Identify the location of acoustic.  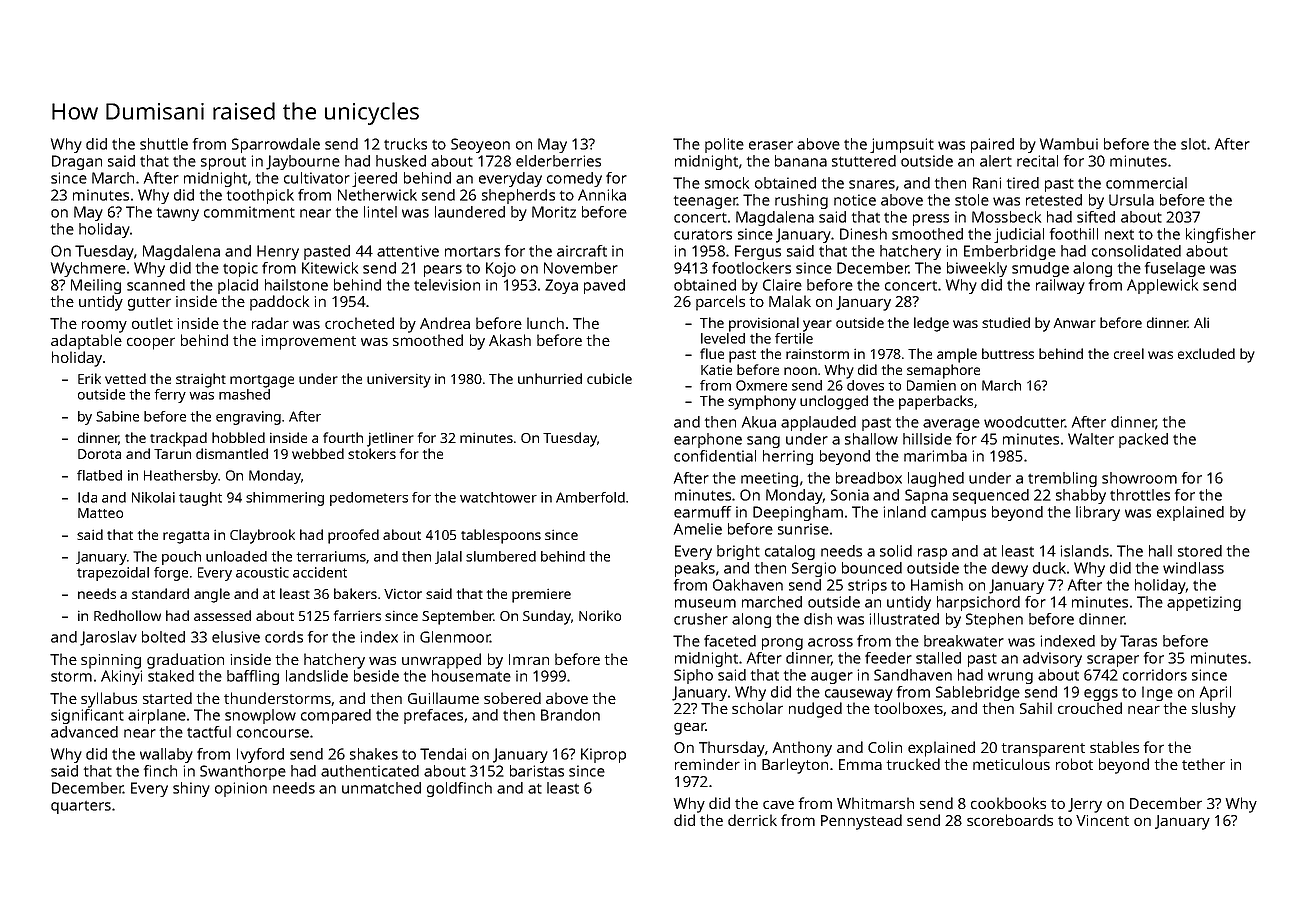
(262, 572).
